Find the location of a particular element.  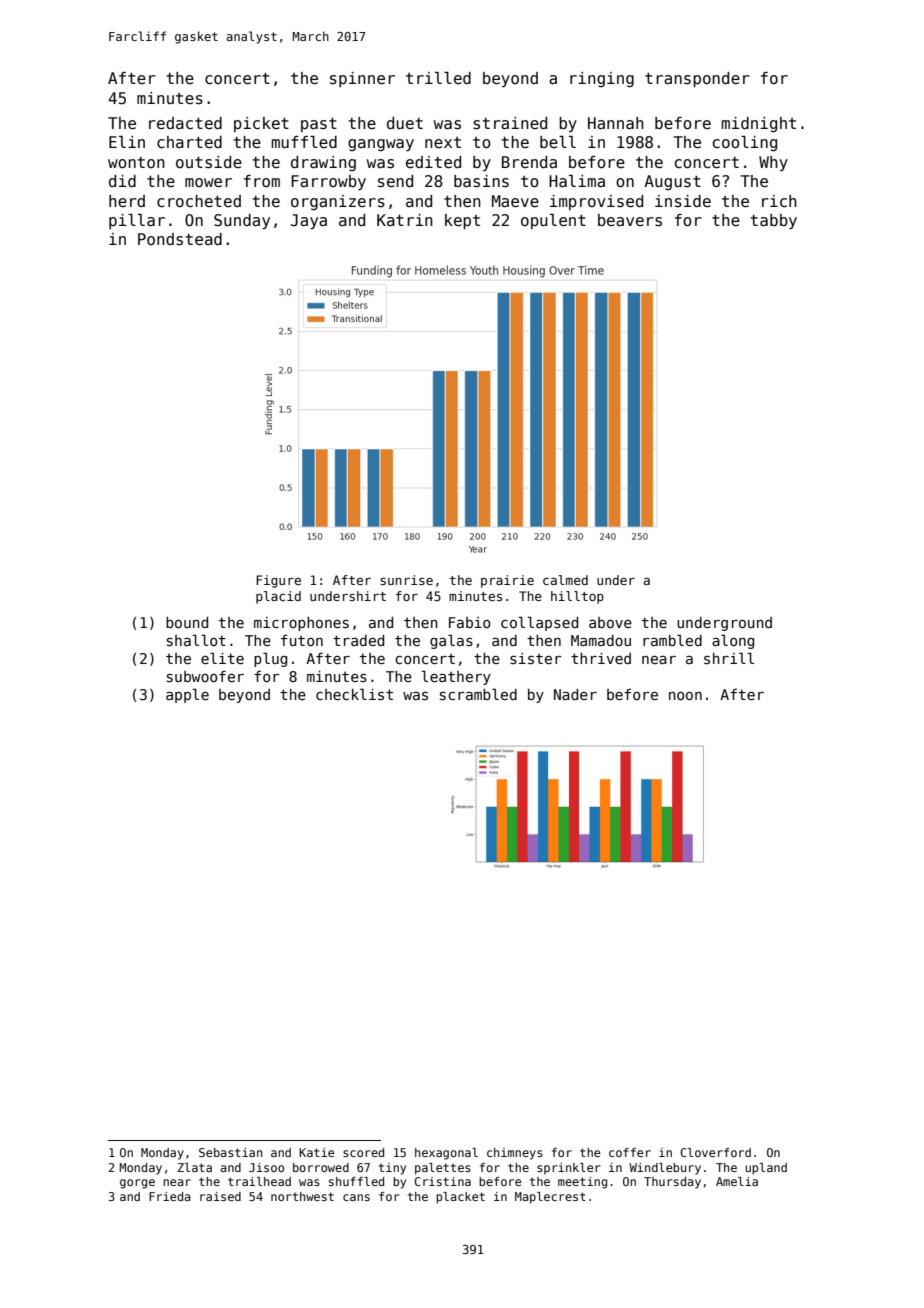

raised is located at coordinates (220, 1196).
